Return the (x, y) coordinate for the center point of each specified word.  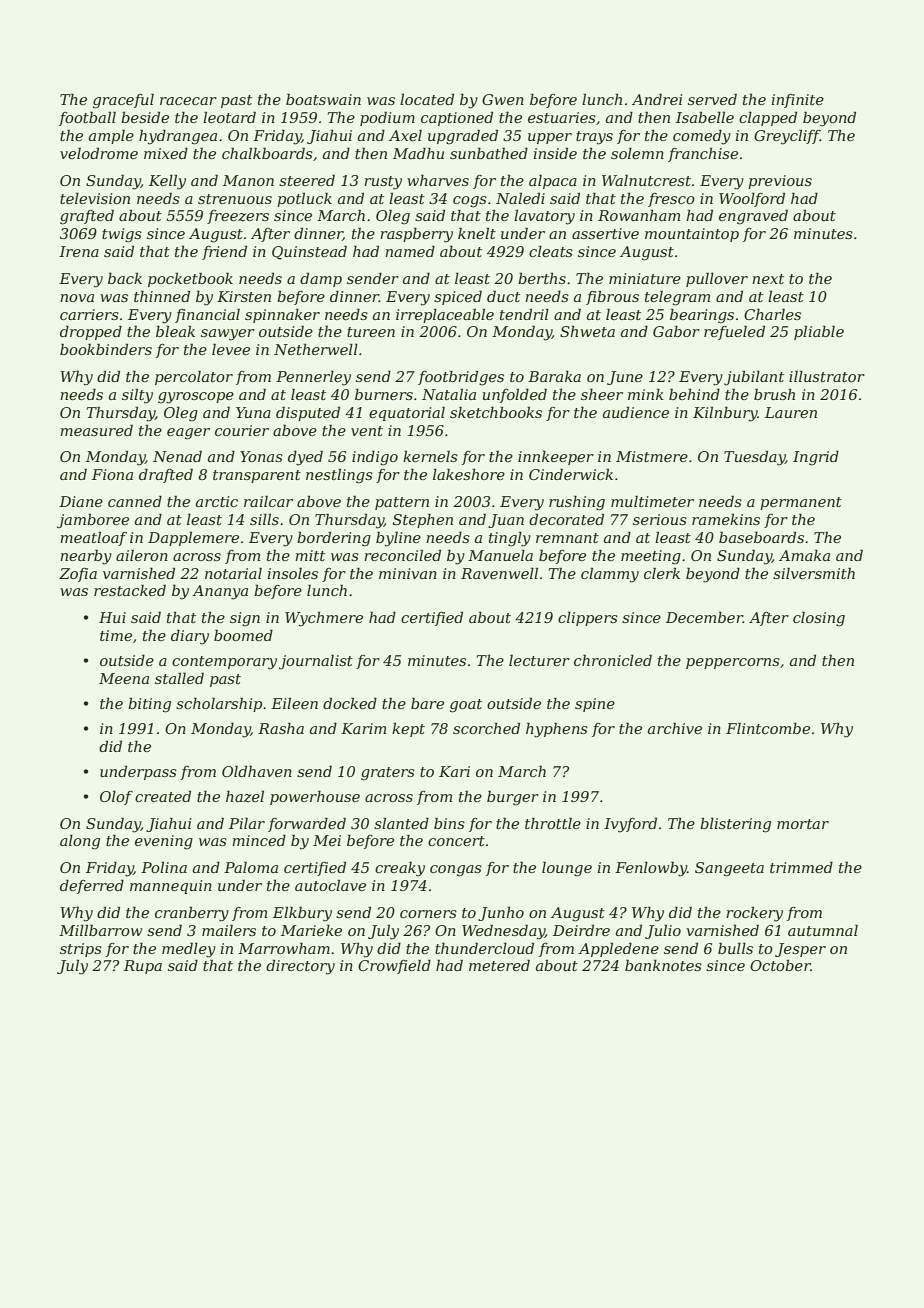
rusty (383, 183)
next (768, 279)
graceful (123, 101)
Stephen (423, 520)
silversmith (814, 573)
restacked (130, 590)
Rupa (143, 967)
